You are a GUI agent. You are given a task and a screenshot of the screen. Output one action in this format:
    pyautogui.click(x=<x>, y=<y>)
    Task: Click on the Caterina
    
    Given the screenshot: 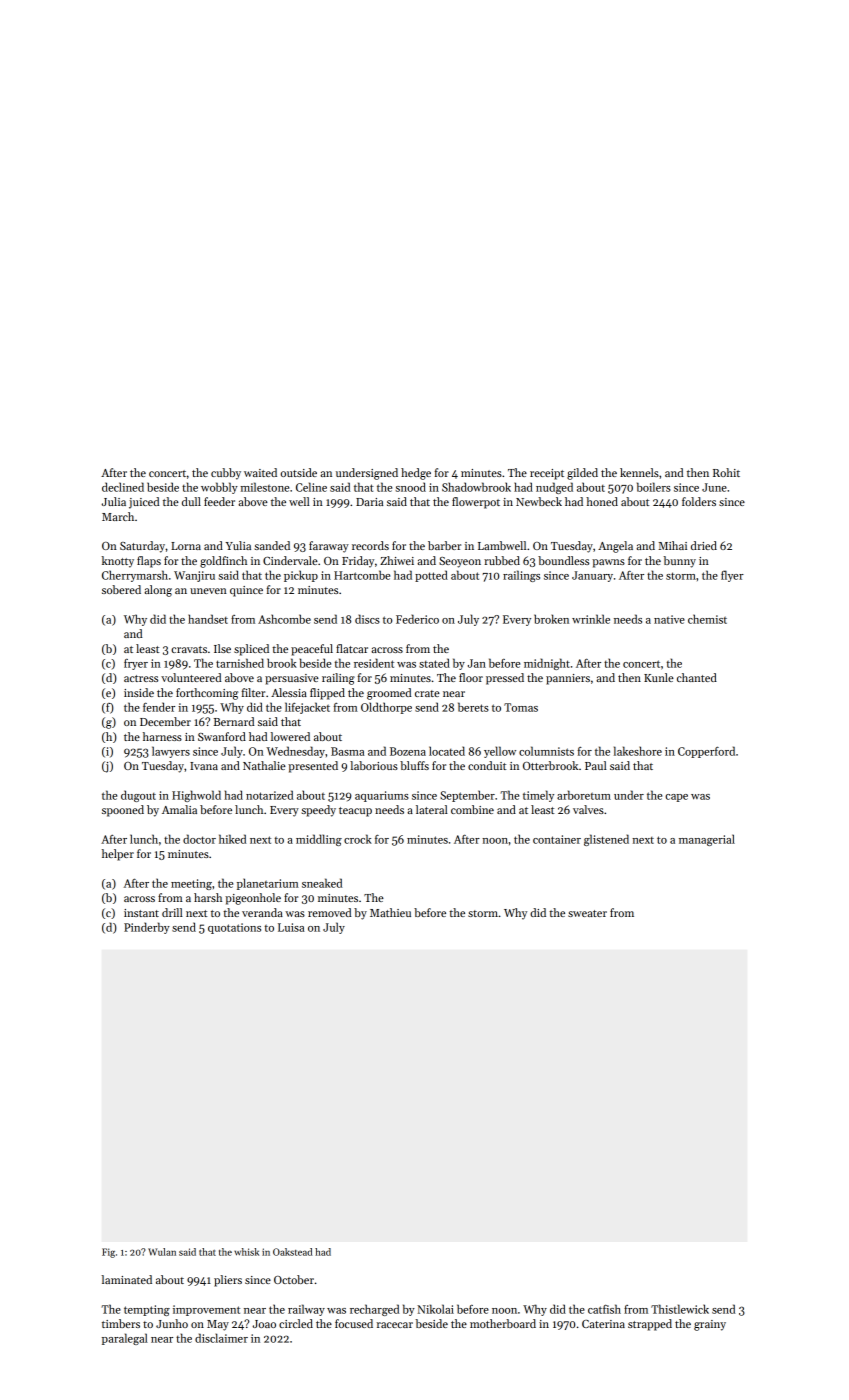 What is the action you would take?
    pyautogui.click(x=603, y=1324)
